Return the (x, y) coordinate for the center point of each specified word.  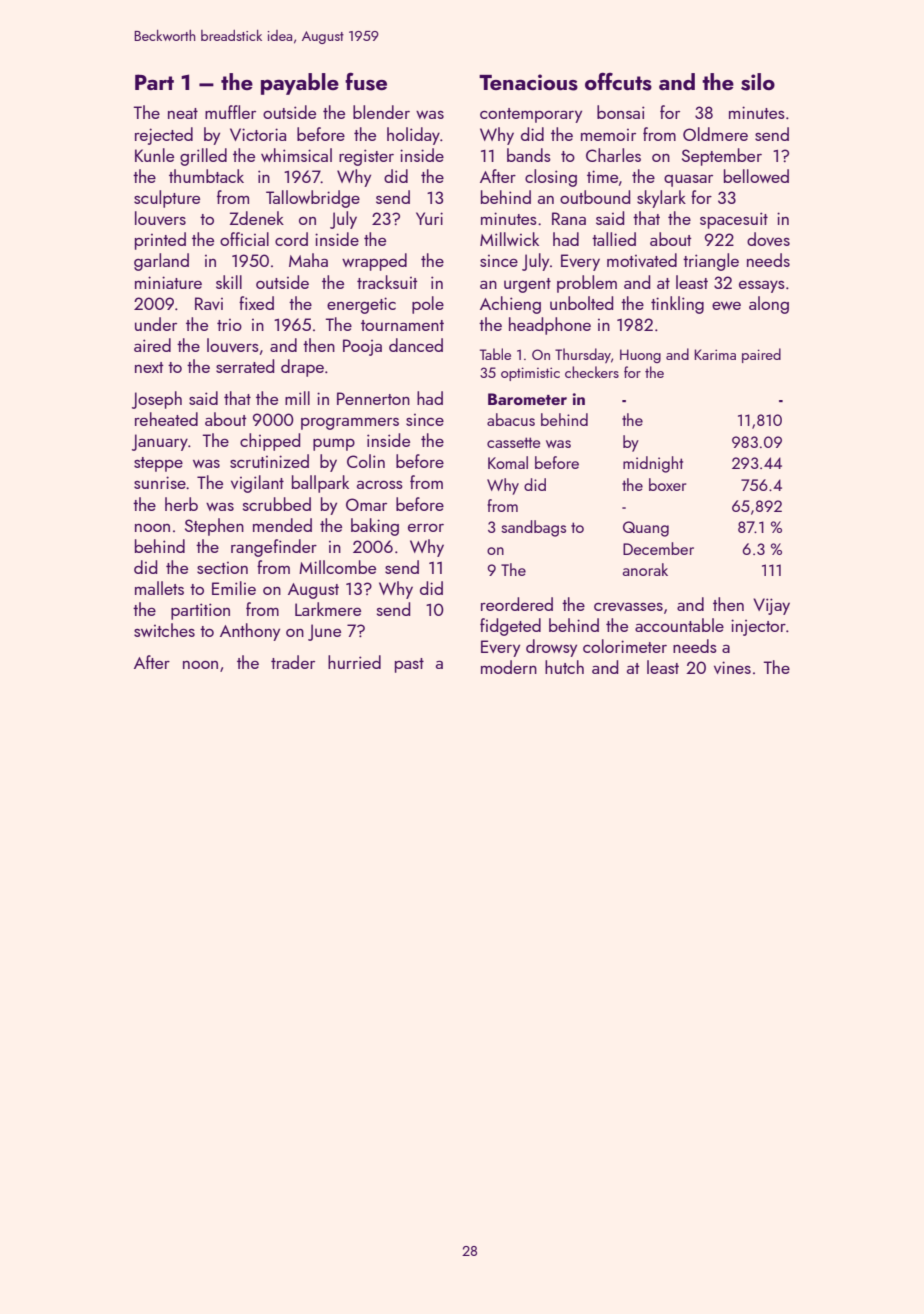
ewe (726, 305)
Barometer (527, 399)
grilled (203, 157)
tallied (614, 239)
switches (164, 630)
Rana (569, 218)
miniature (168, 282)
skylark (661, 199)
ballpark (320, 484)
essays (762, 286)
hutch (564, 667)
